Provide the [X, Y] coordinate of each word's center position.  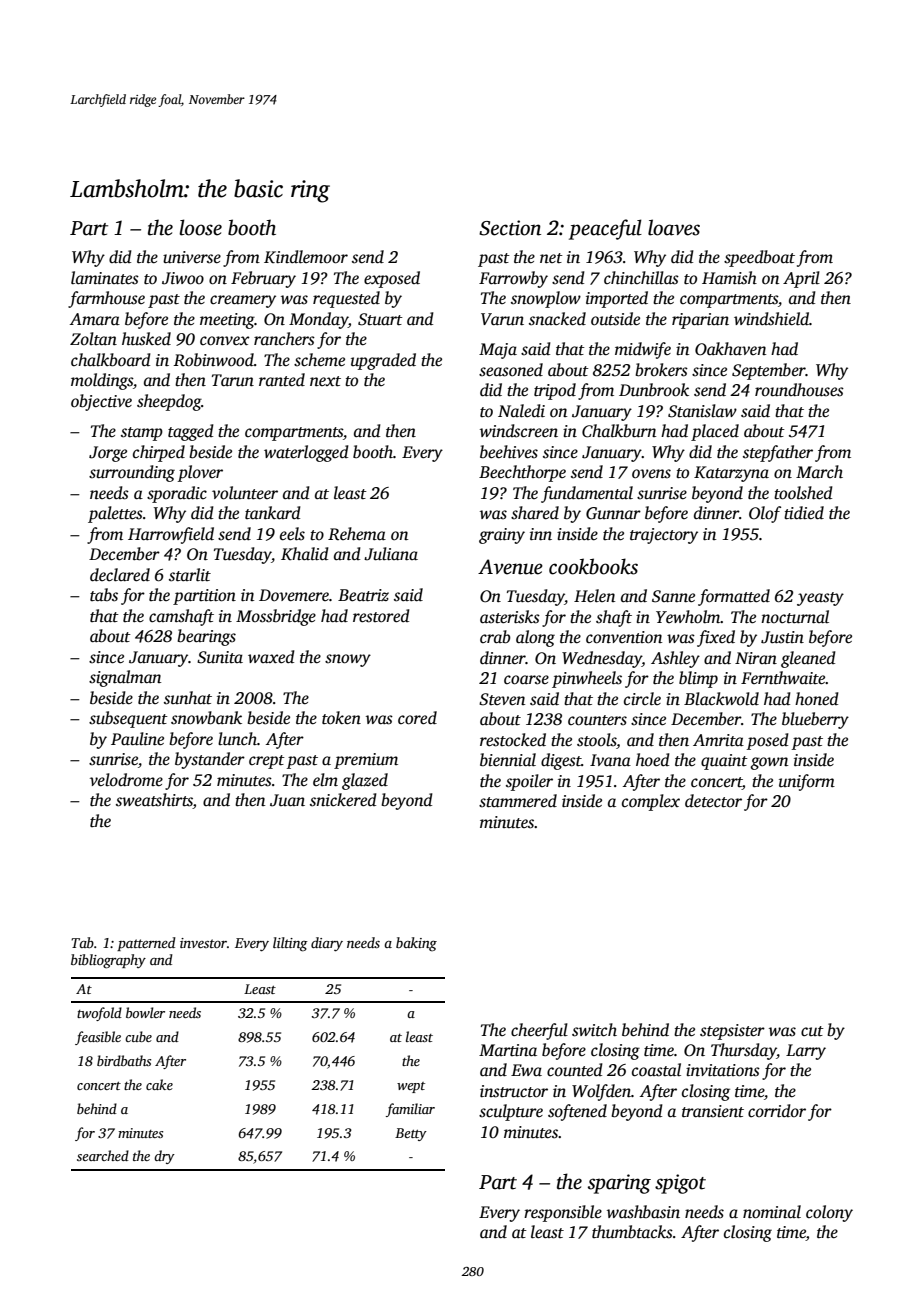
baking [416, 944]
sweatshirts [154, 801]
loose [200, 227]
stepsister [732, 1032]
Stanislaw [702, 411]
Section [510, 228]
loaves [674, 227]
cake [159, 1084]
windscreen [519, 431]
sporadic [177, 494]
